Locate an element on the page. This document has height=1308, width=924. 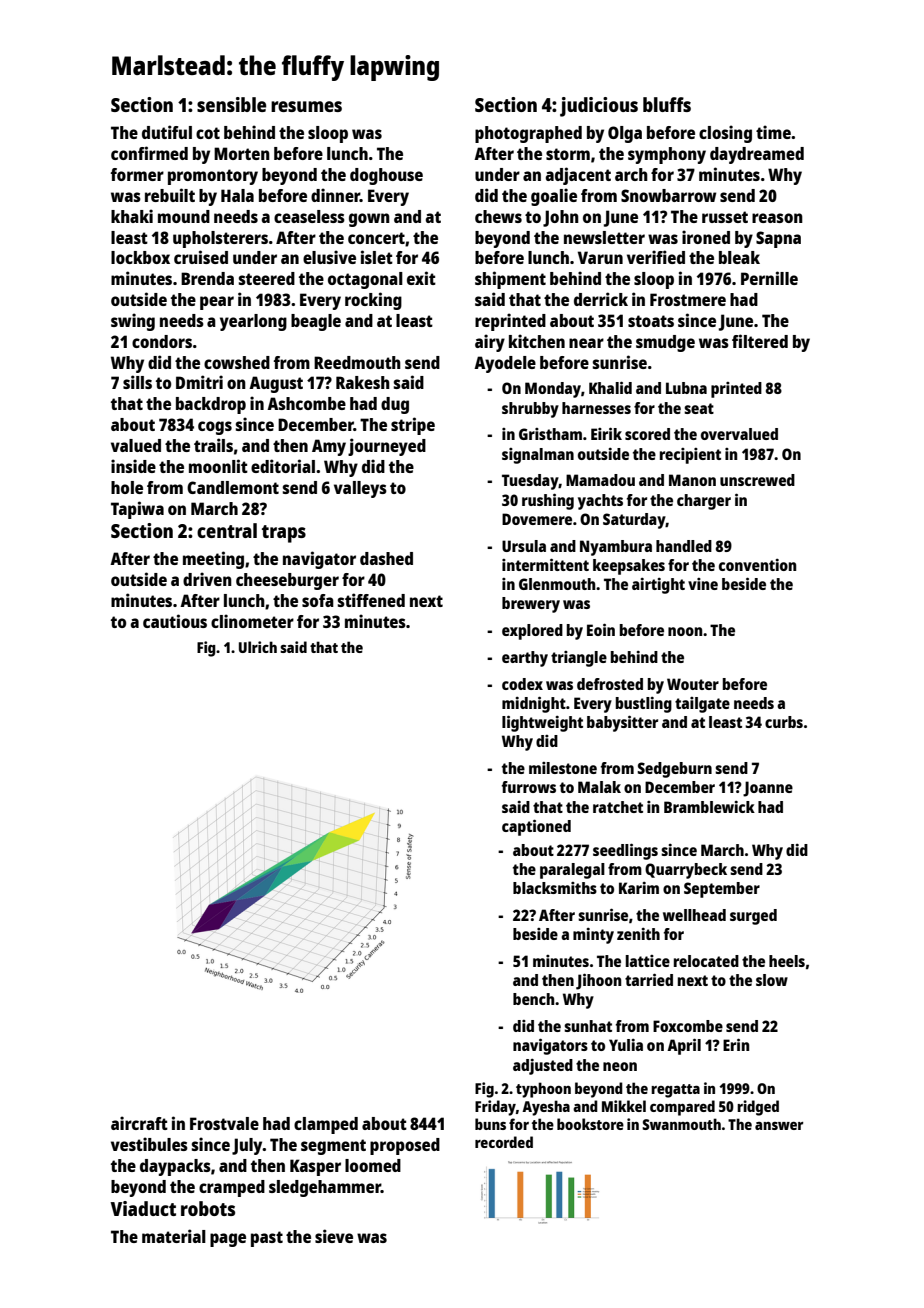
recorded is located at coordinates (504, 1142).
